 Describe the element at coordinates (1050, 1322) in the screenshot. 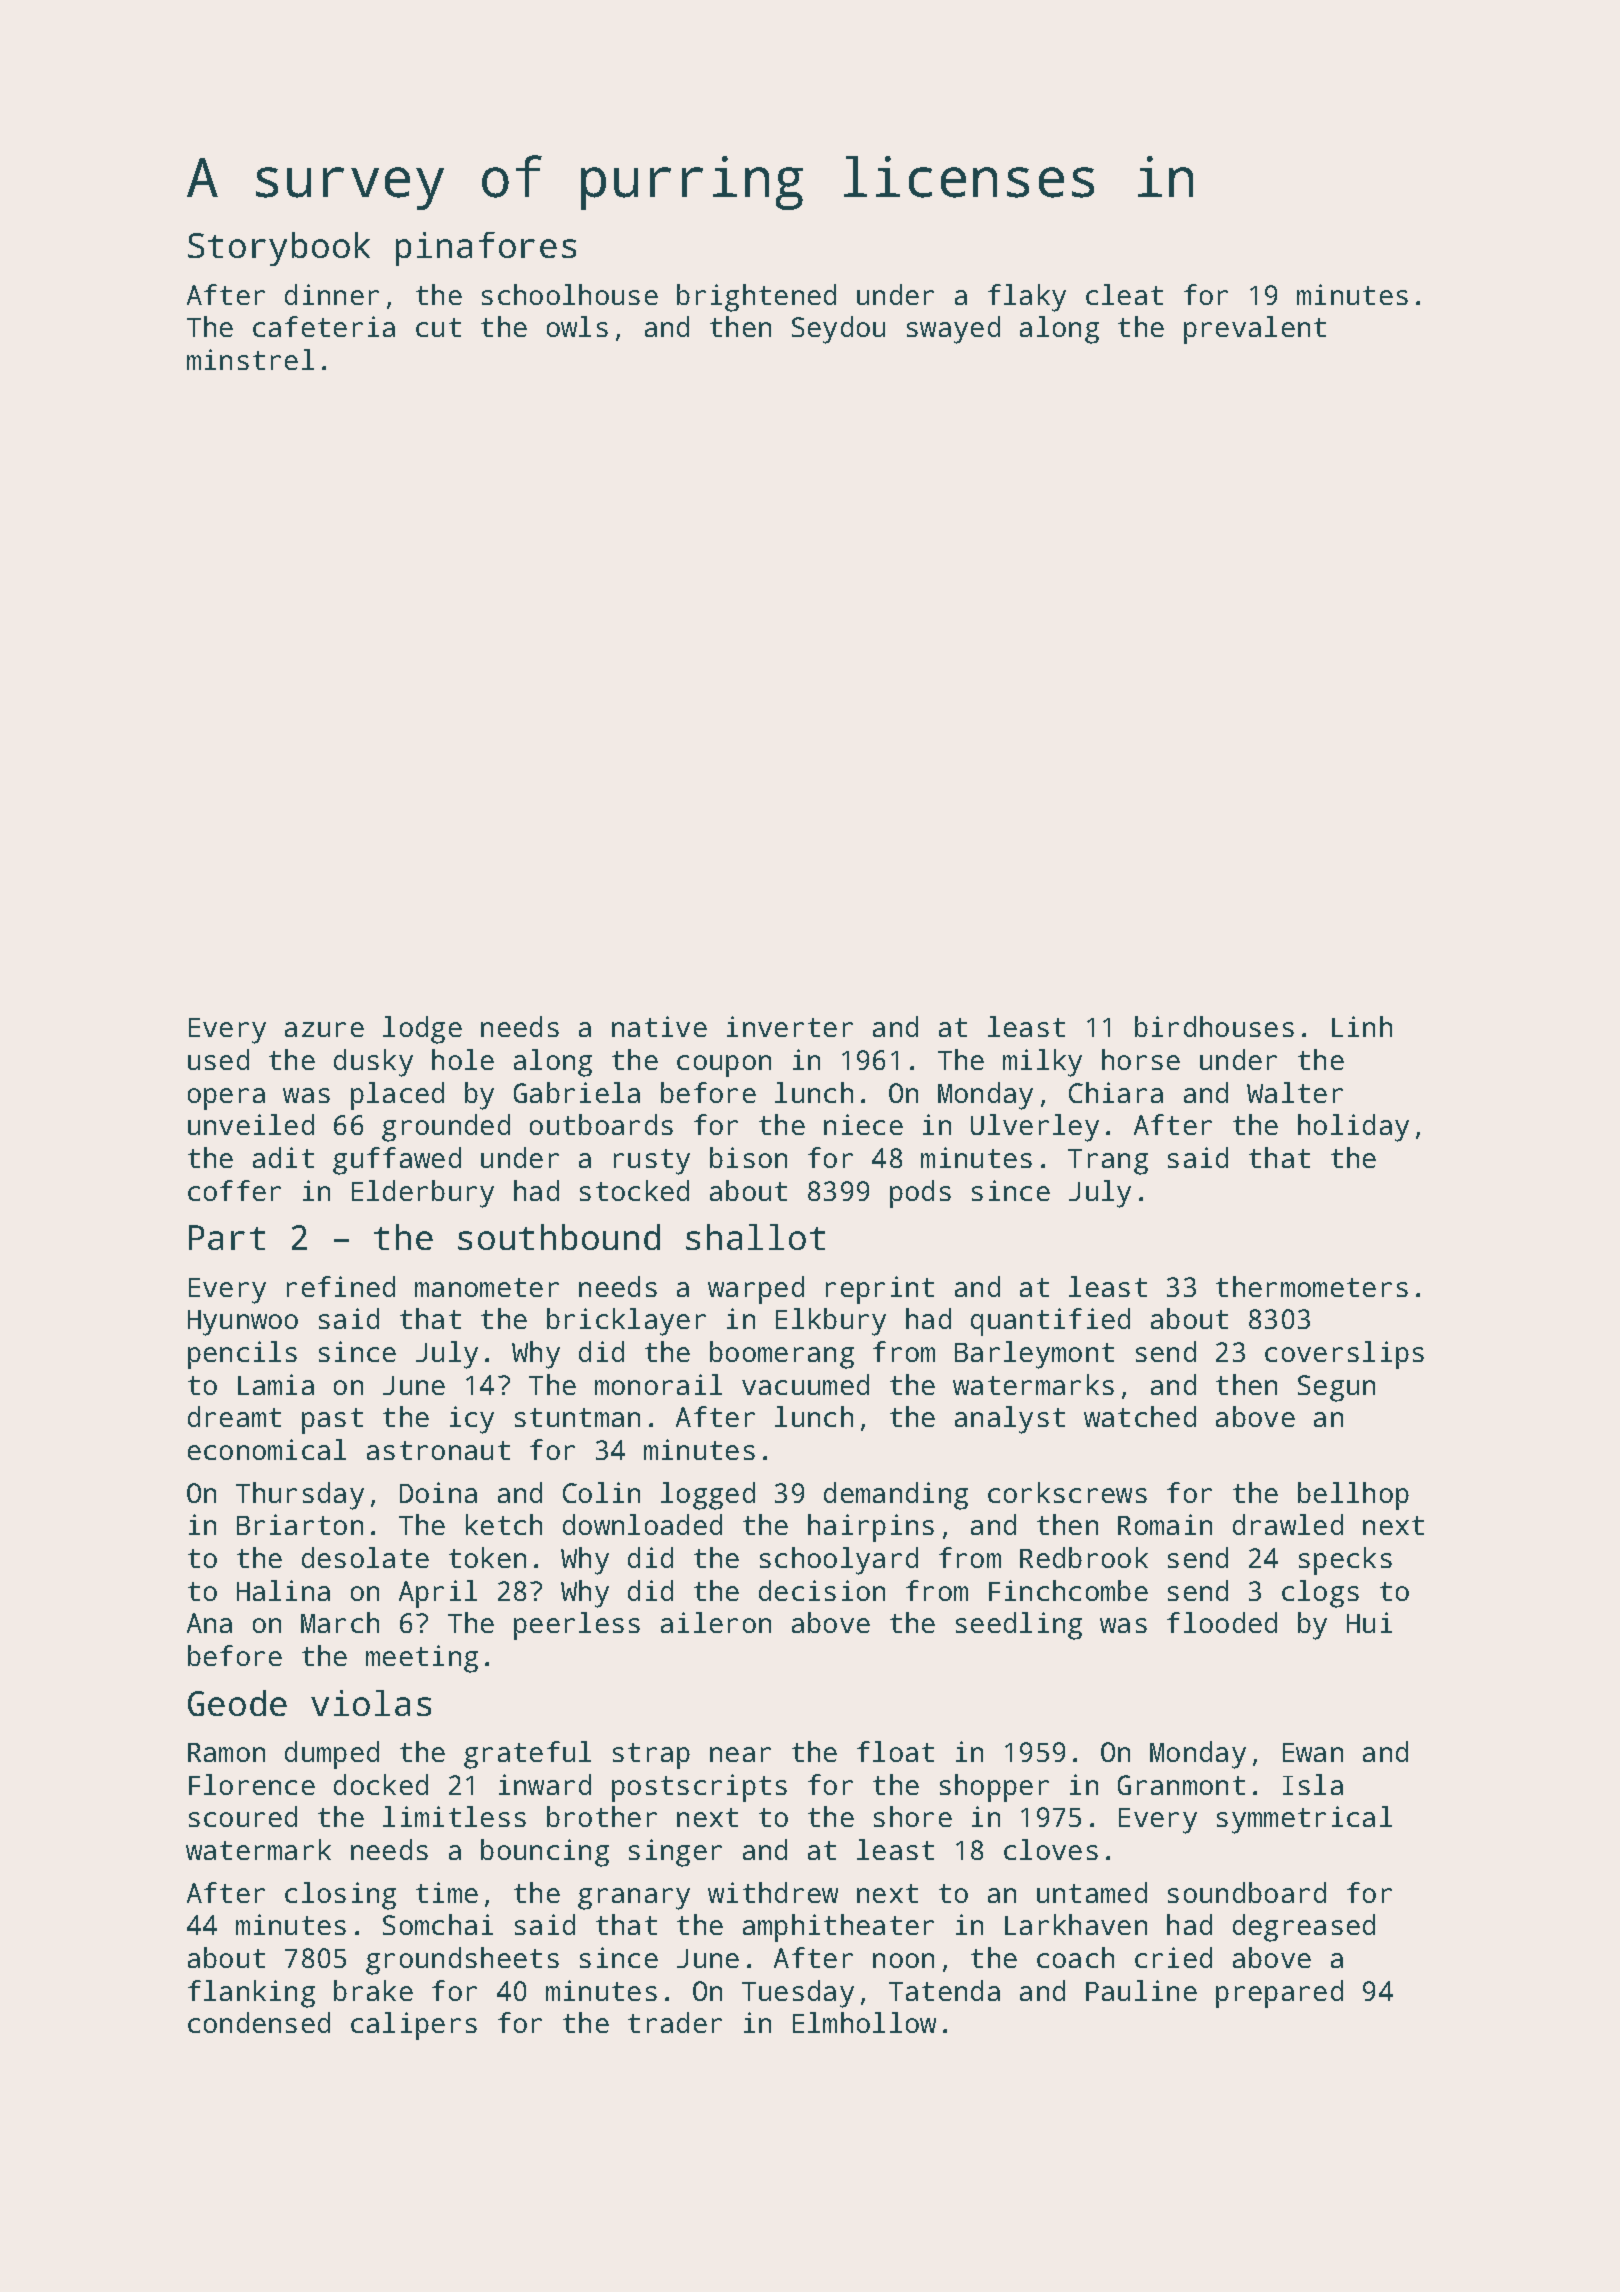

I see `quantified` at that location.
